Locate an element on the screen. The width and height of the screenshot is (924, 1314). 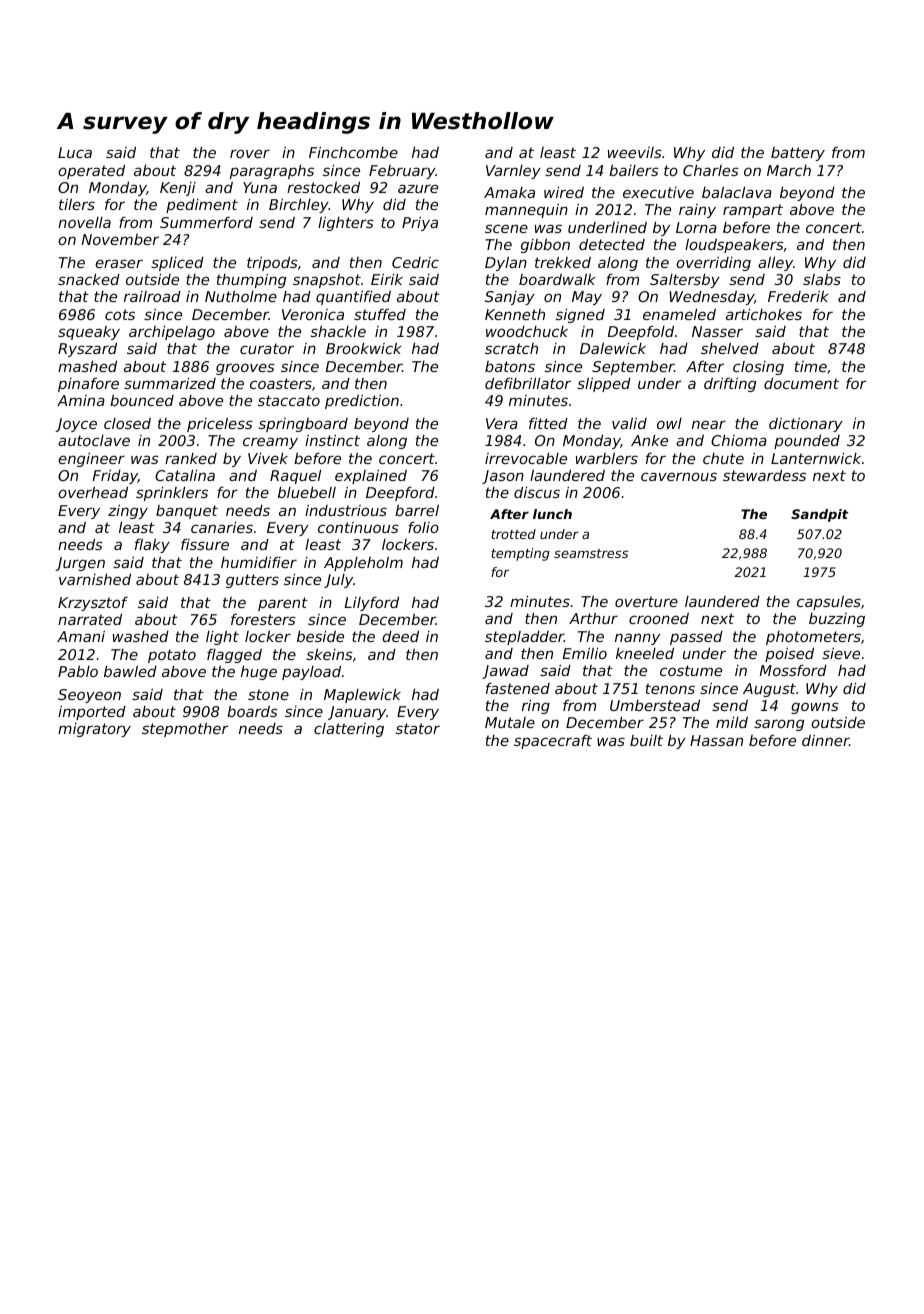
dictionary is located at coordinates (806, 424).
